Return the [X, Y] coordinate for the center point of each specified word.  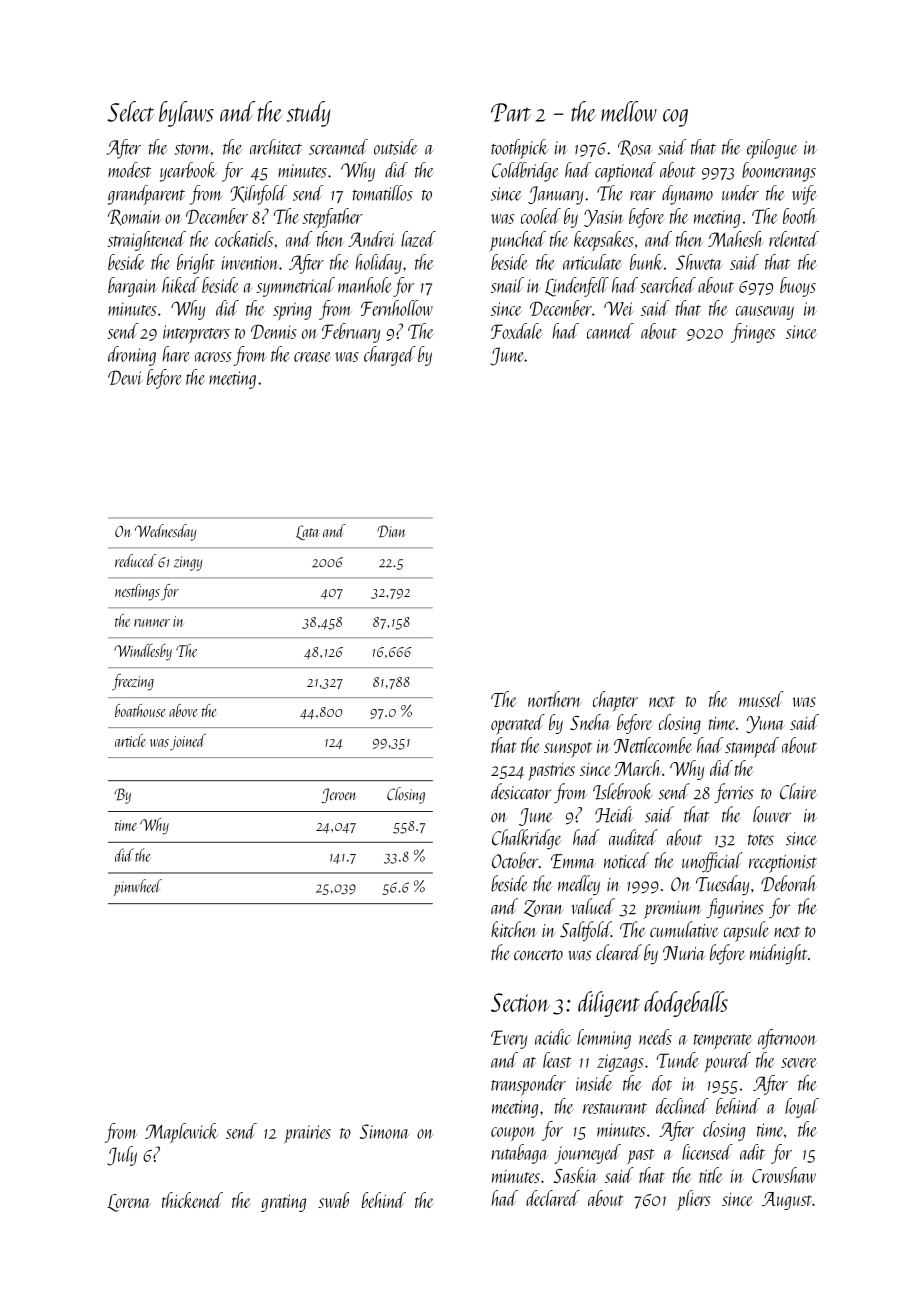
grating [283, 1203]
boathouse [140, 710]
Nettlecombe [653, 745]
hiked [180, 285]
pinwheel [138, 887]
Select [130, 111]
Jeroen [338, 796]
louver [772, 814]
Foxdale [516, 331]
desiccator [521, 791]
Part [511, 112]
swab [333, 1200]
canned [610, 331]
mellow [629, 111]
